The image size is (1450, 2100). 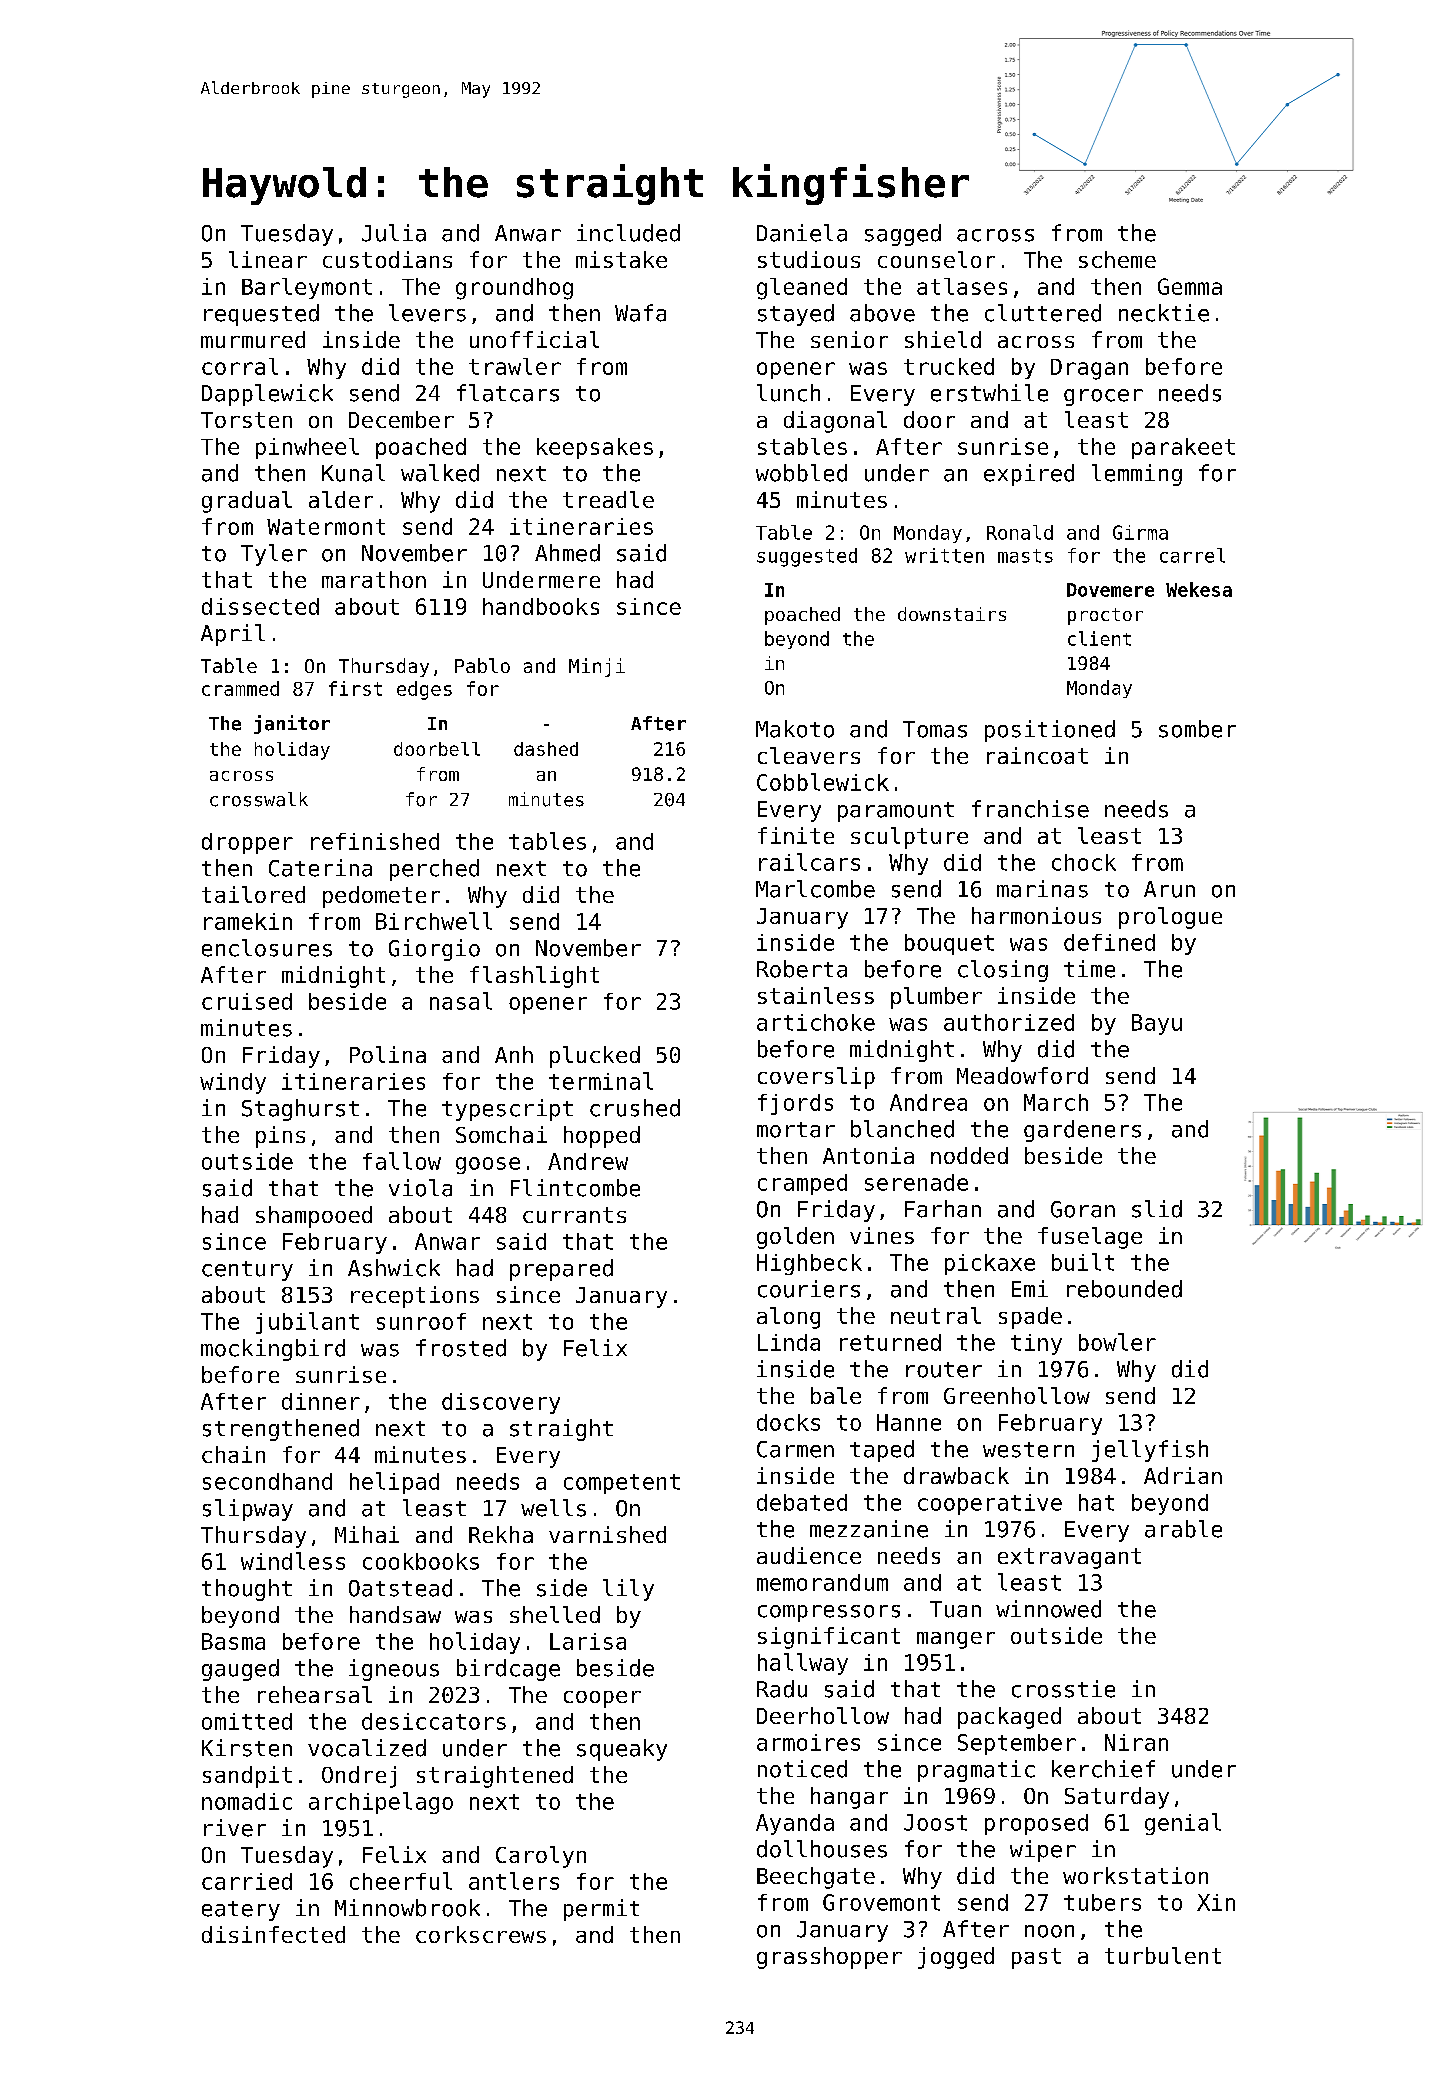 What do you see at coordinates (935, 1822) in the page?
I see `Joost` at bounding box center [935, 1822].
